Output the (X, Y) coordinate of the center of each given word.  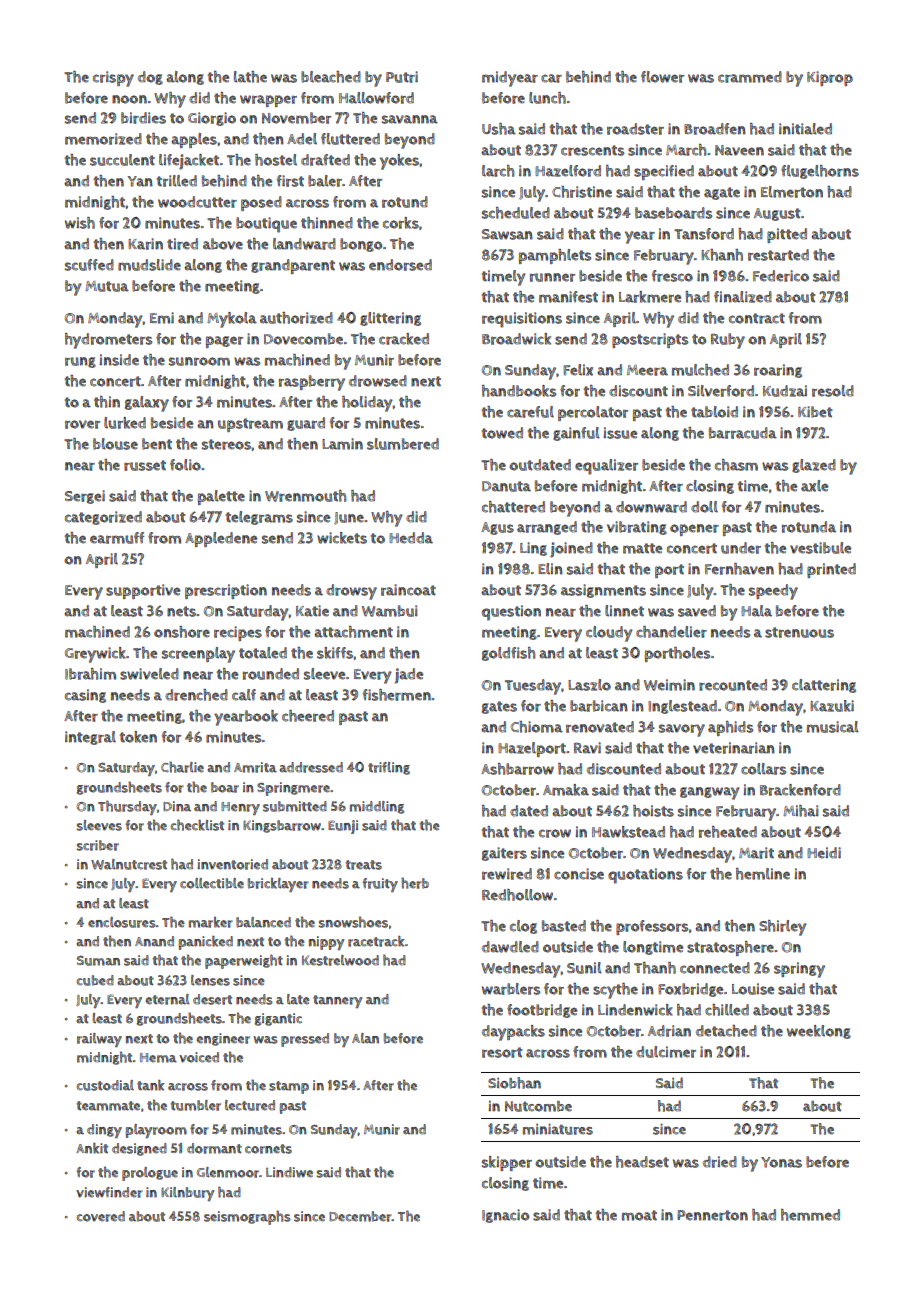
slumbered (403, 444)
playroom (156, 1131)
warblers (511, 989)
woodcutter (197, 202)
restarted (778, 255)
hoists (653, 811)
